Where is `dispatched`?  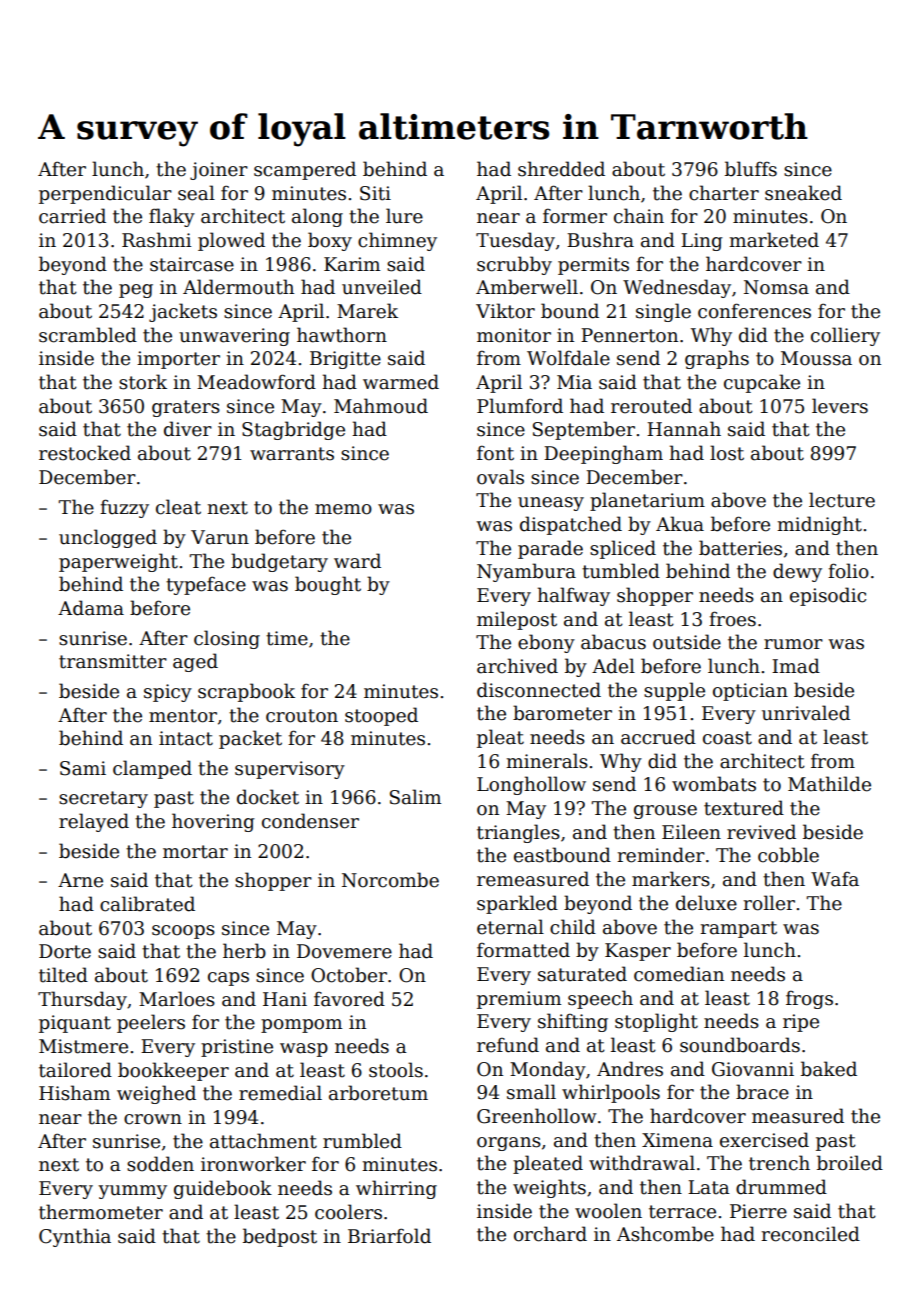 dispatched is located at coordinates (571, 525).
